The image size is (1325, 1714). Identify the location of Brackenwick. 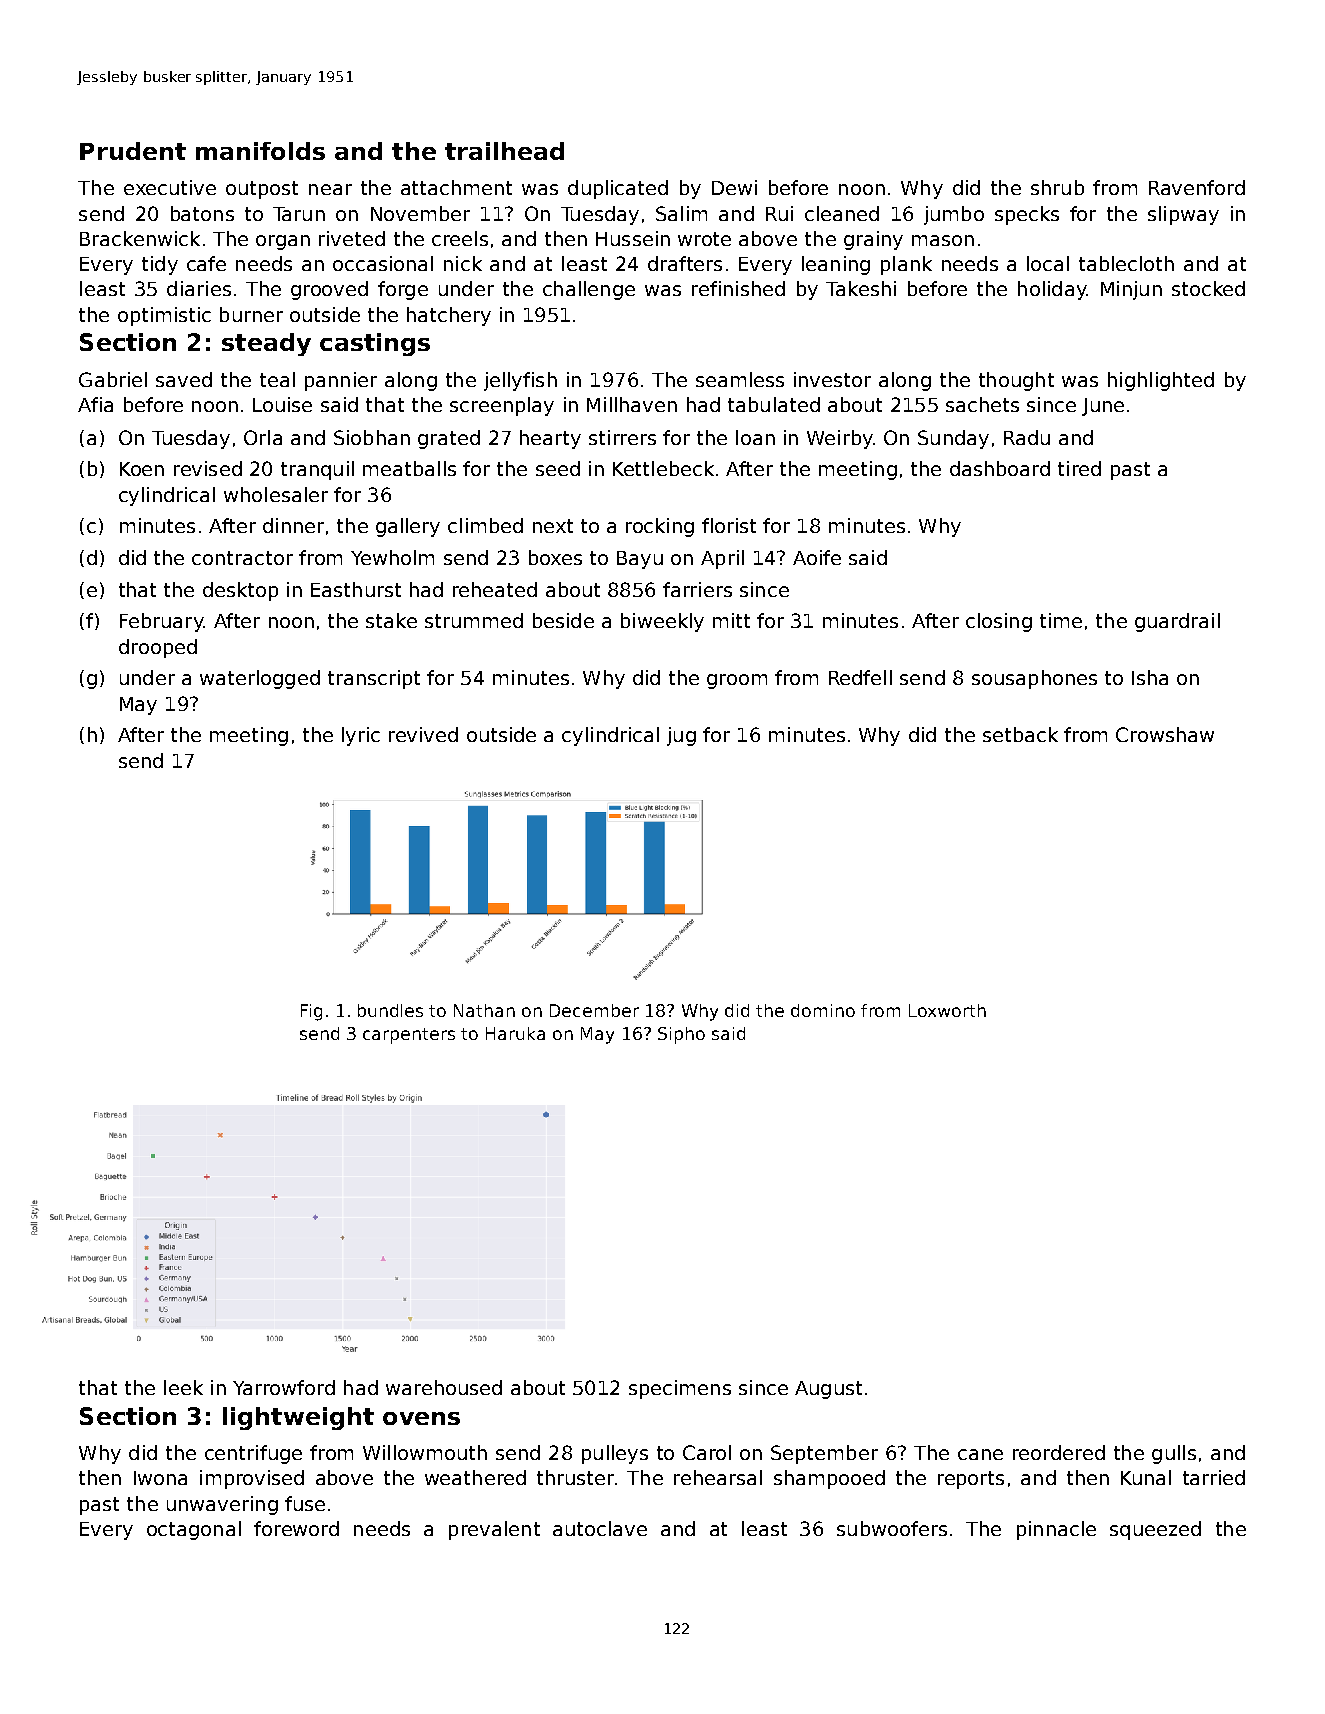
(140, 238).
